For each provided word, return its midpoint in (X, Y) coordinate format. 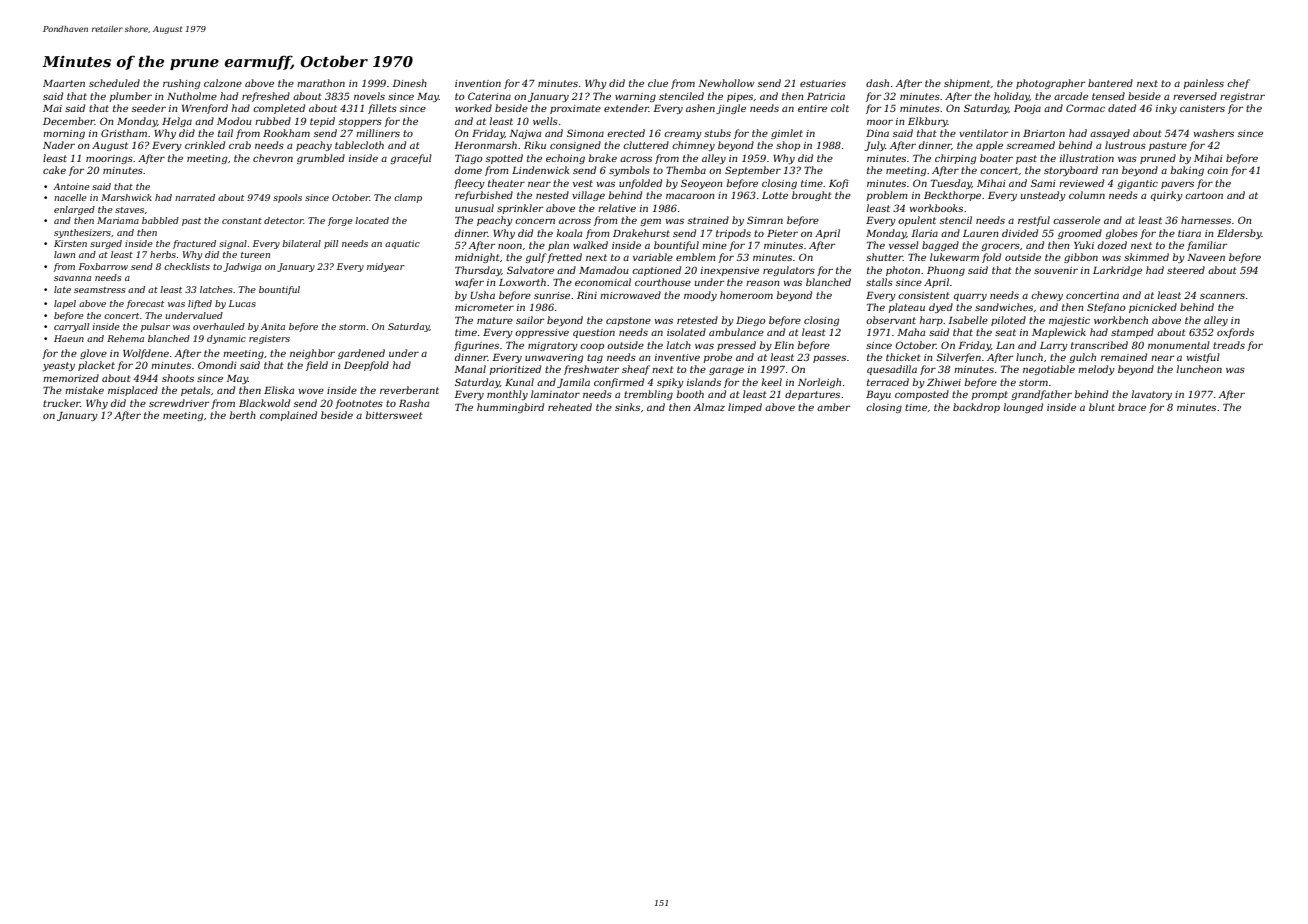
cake (54, 170)
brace (1132, 407)
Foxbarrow (103, 266)
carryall (71, 327)
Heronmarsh (485, 145)
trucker (62, 403)
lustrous (1125, 145)
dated (1122, 108)
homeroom (746, 295)
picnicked (1153, 308)
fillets (382, 109)
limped (745, 408)
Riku (535, 145)
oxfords (1235, 333)
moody (700, 296)
